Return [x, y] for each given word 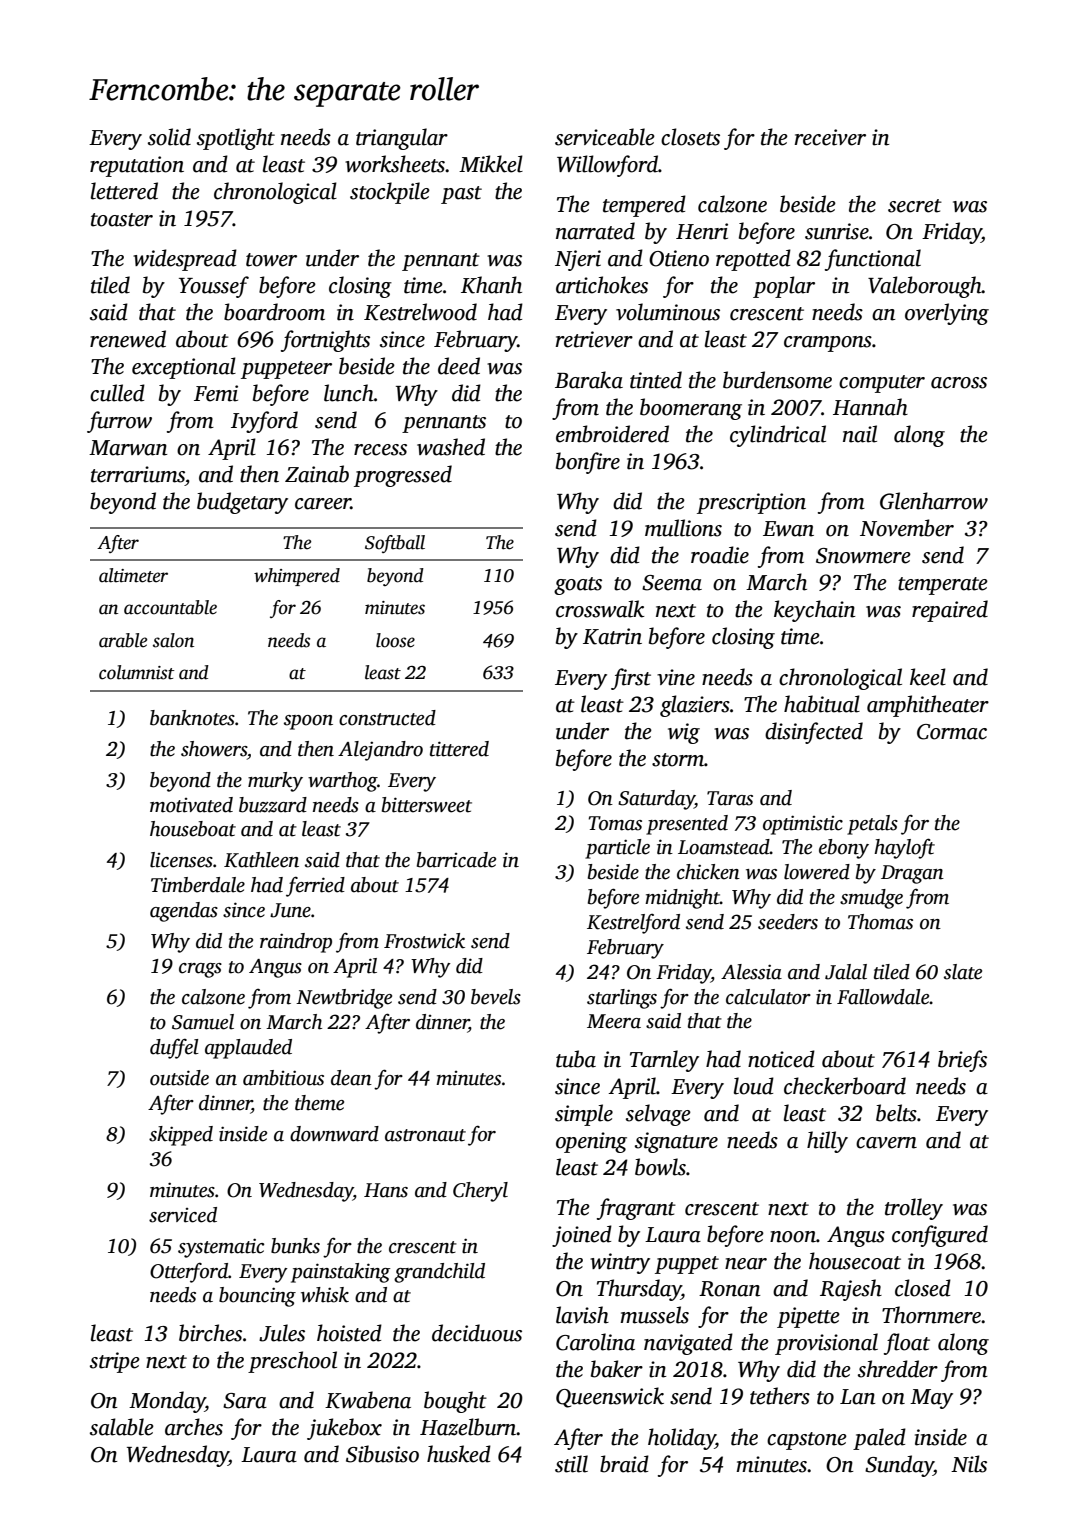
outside [179, 1078]
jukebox [344, 1429]
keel [928, 677]
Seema [672, 583]
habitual [822, 704]
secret [915, 206]
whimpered [297, 577]
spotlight [236, 139]
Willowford [607, 166]
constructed [387, 718]
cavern [886, 1143]
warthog [343, 782]
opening [591, 1142]
